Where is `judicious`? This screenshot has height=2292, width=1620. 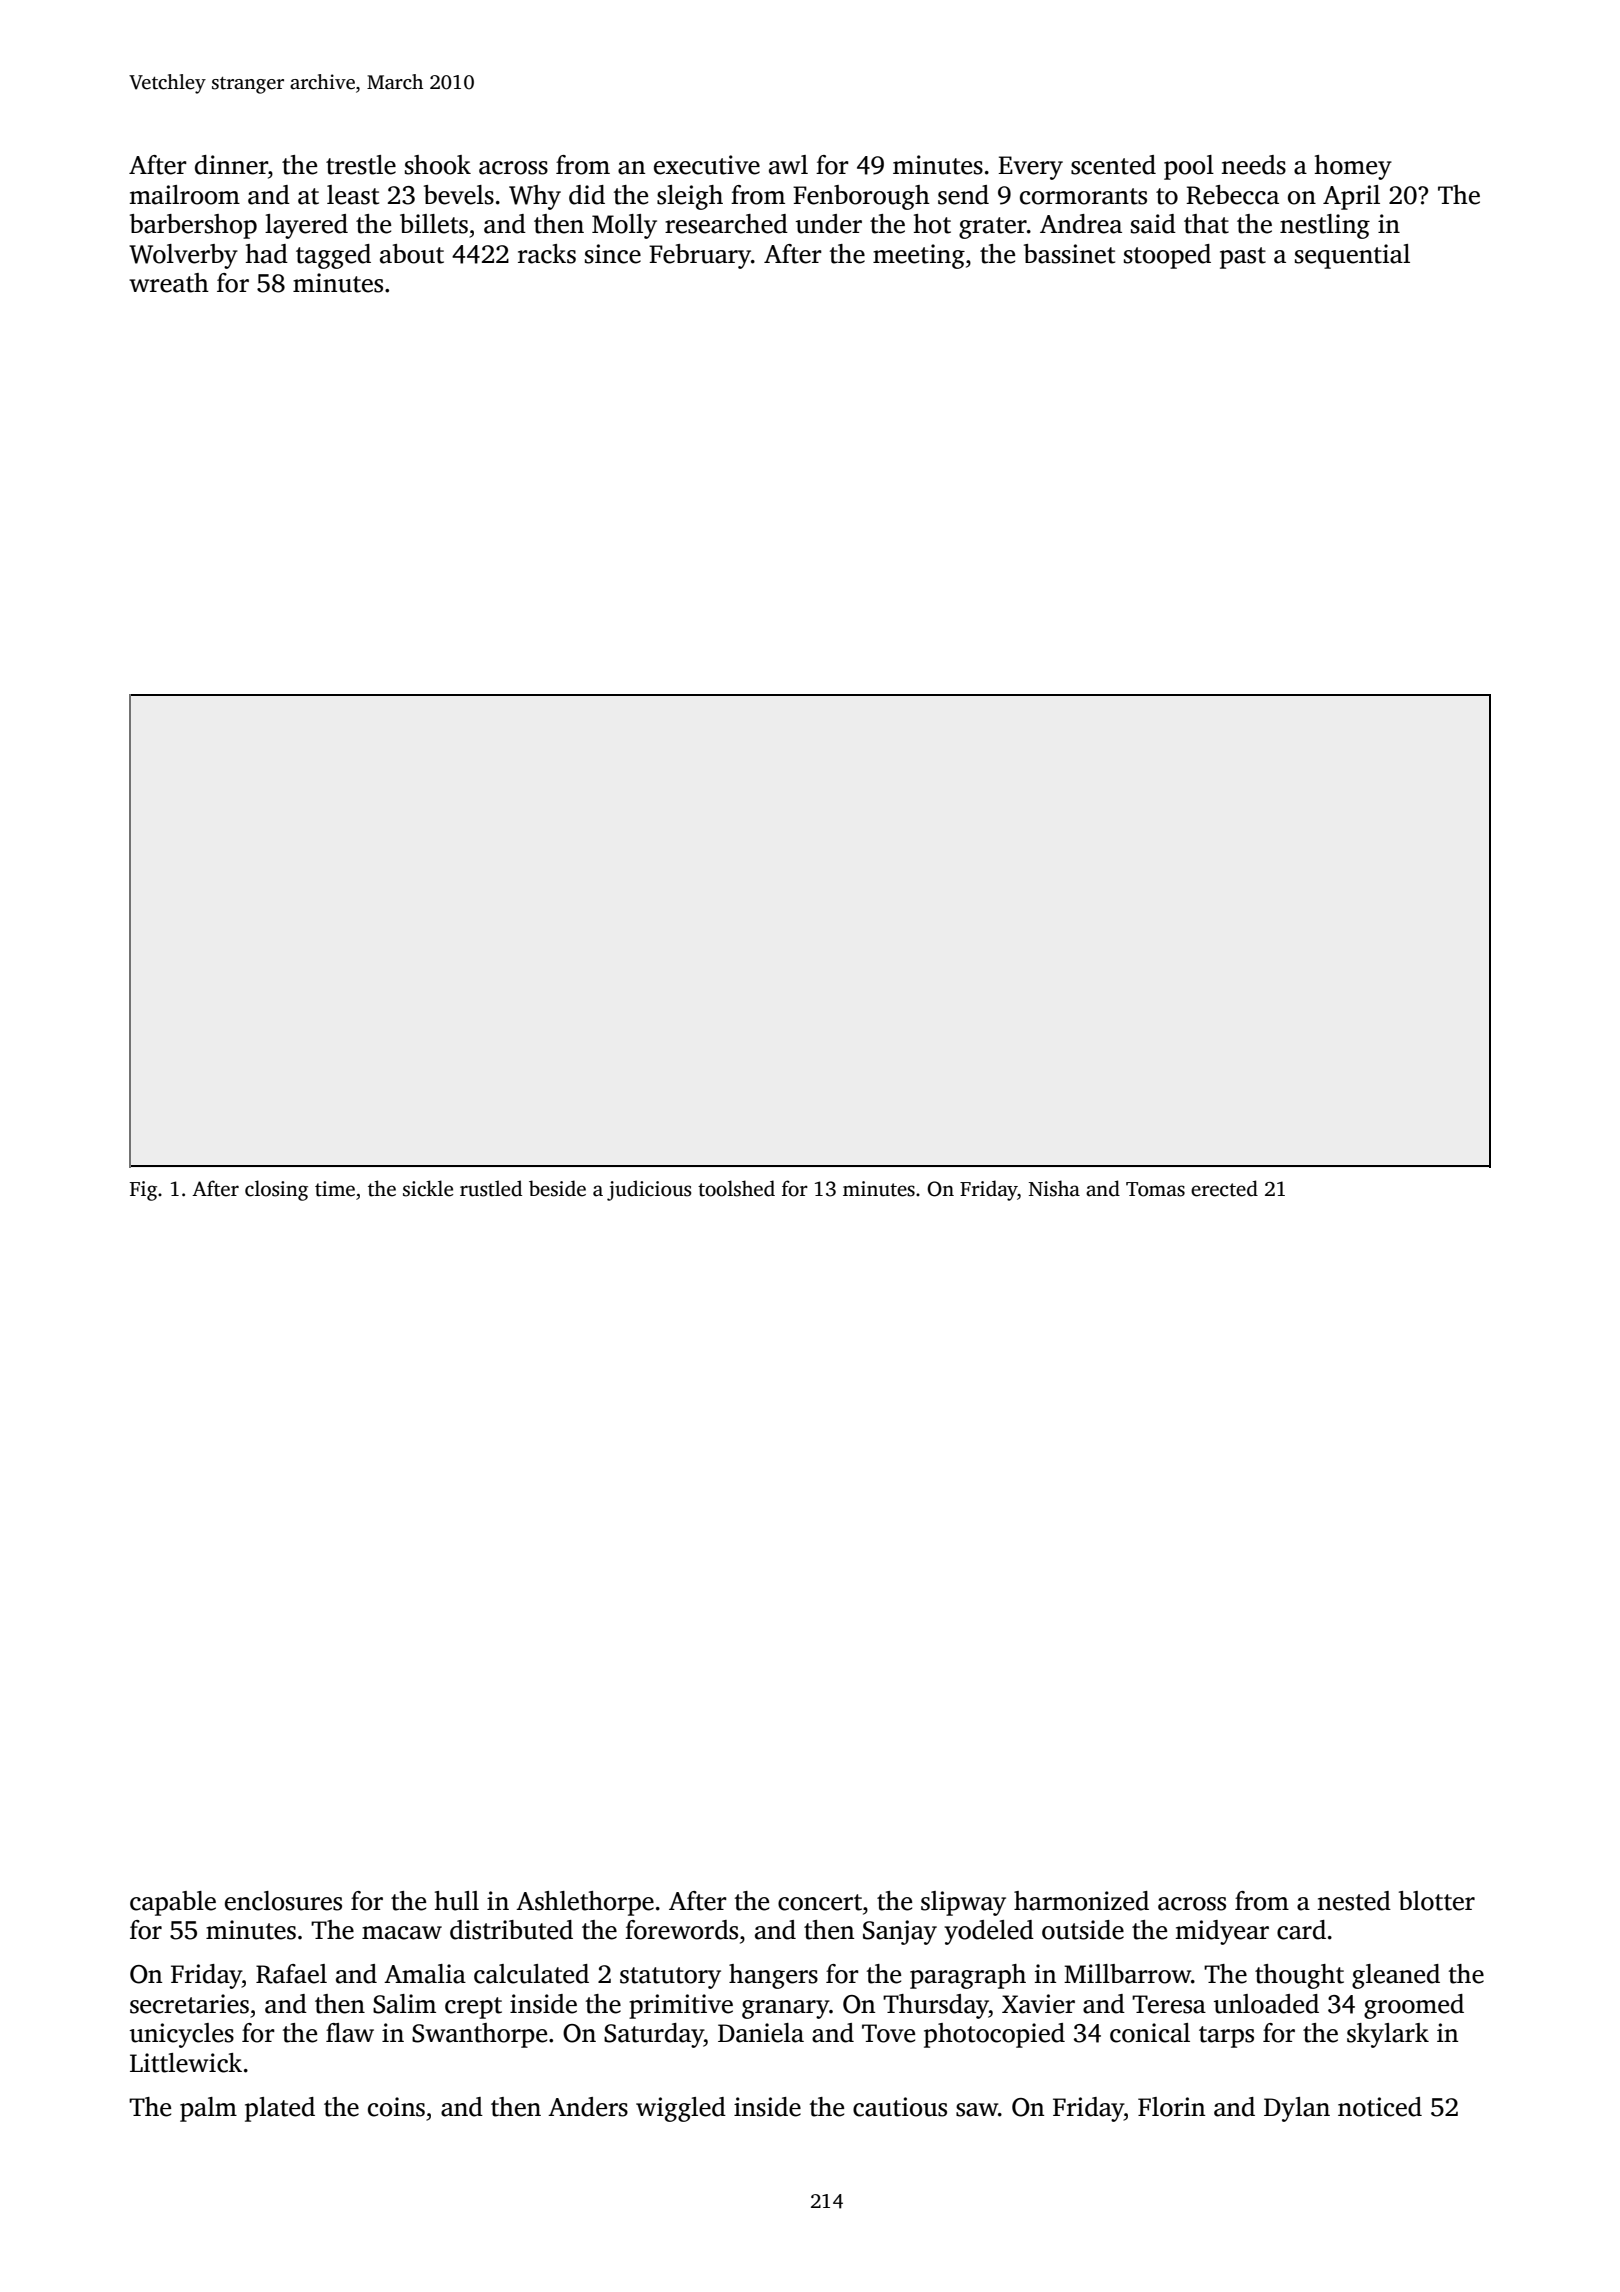 judicious is located at coordinates (649, 1190).
